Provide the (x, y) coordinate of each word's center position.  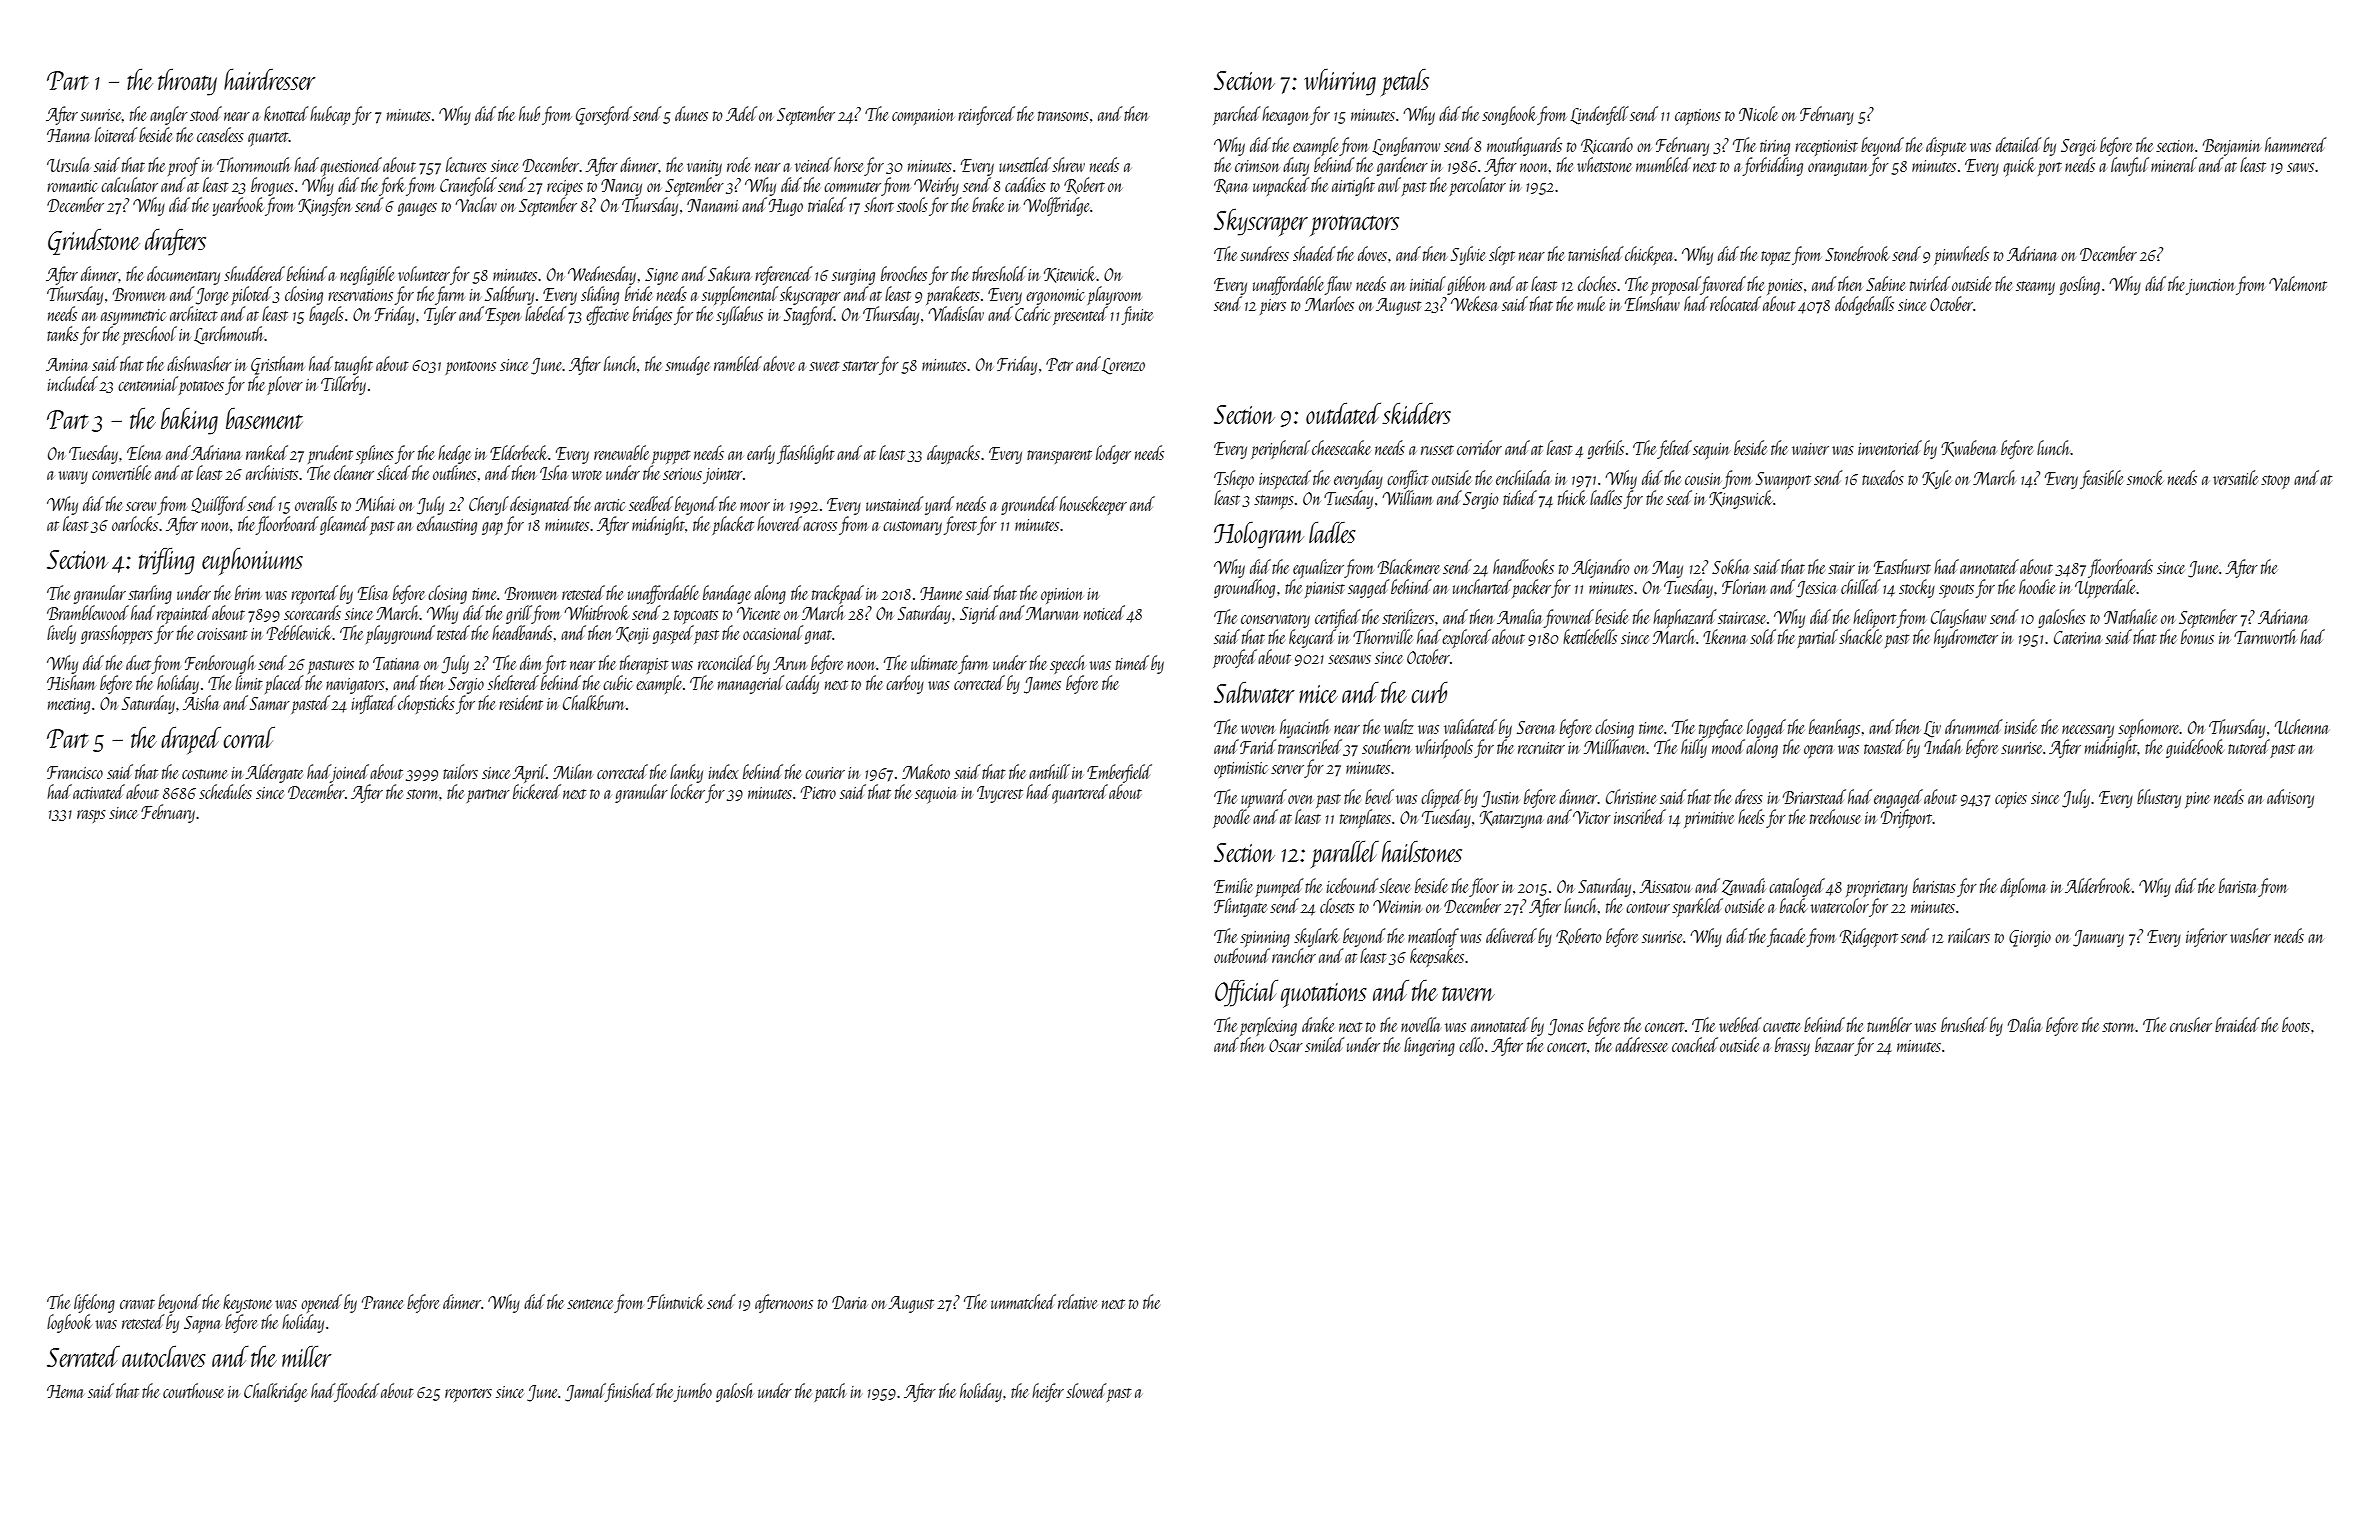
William (1407, 497)
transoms (1063, 116)
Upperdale (2106, 588)
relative (1077, 1301)
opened (321, 1303)
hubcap (330, 115)
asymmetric (133, 317)
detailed (2019, 144)
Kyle (1936, 479)
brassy (1792, 1046)
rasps (91, 816)
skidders (1416, 413)
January (2098, 938)
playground (400, 634)
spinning (1265, 939)
